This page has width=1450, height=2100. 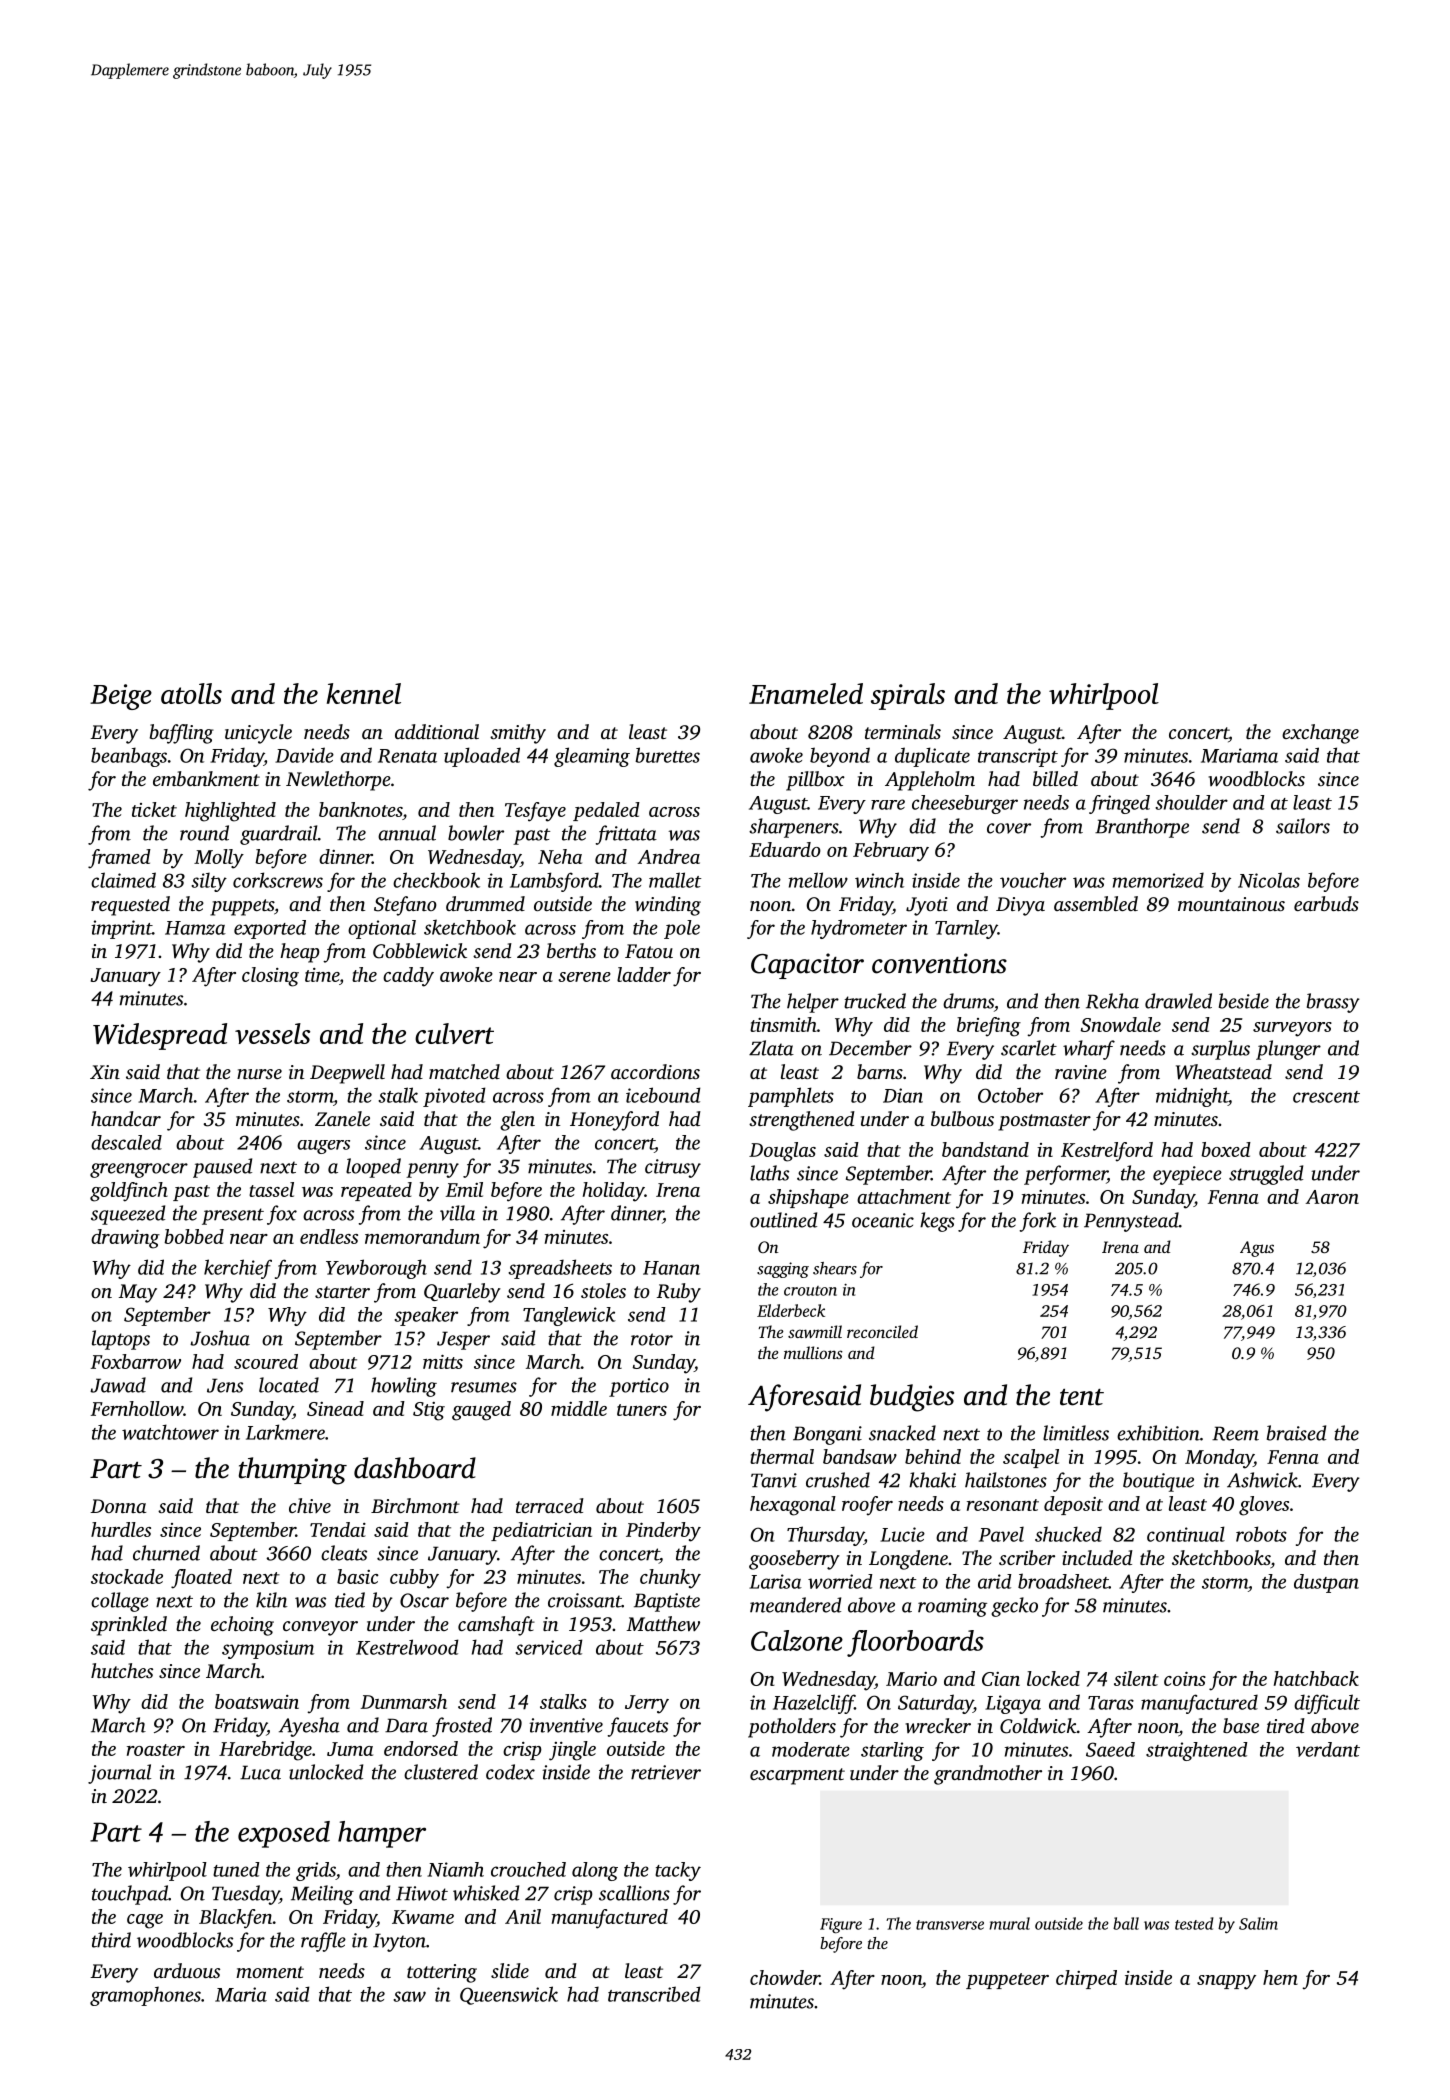 What do you see at coordinates (1020, 906) in the page?
I see `Divya` at bounding box center [1020, 906].
